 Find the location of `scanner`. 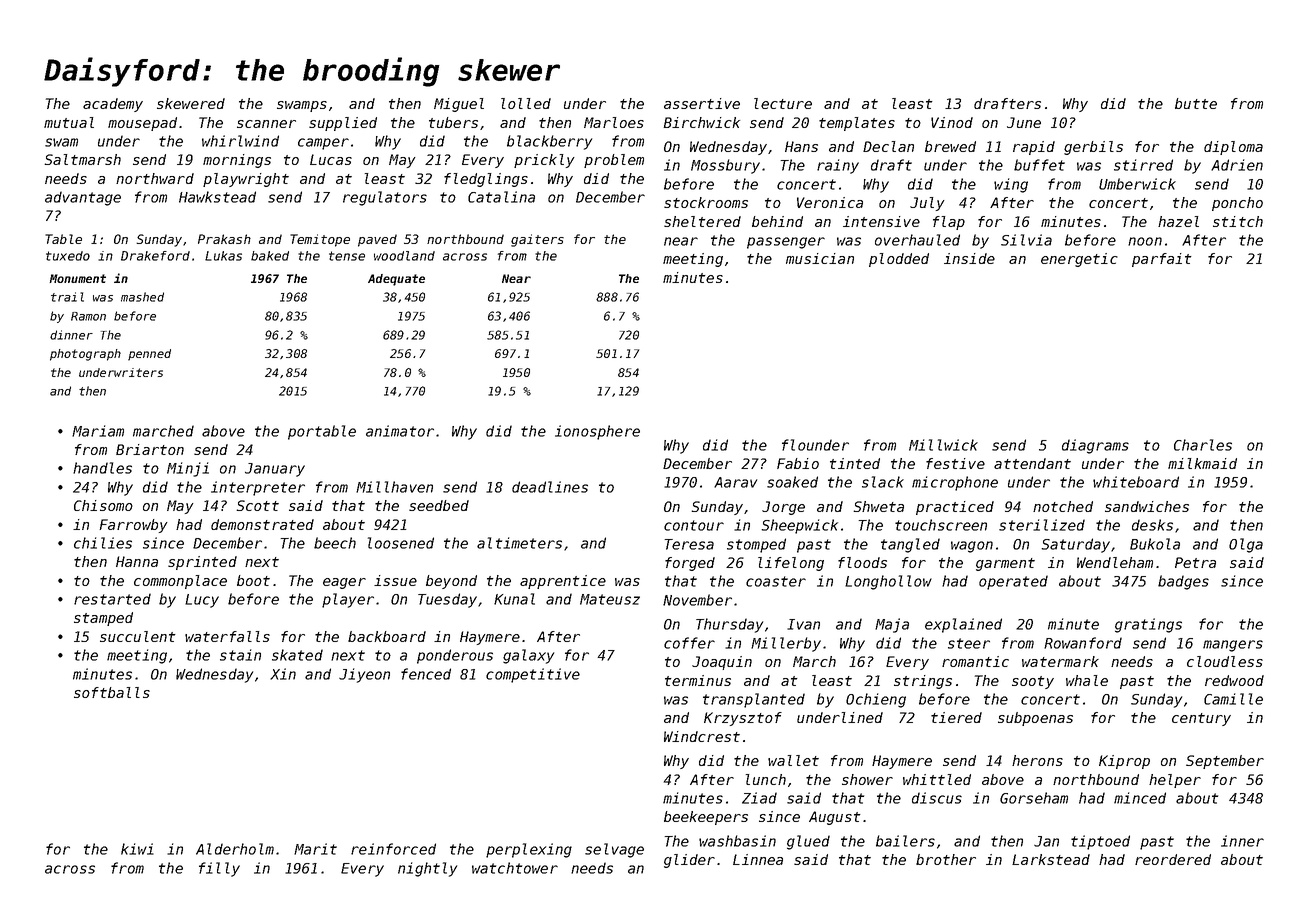

scanner is located at coordinates (266, 124).
